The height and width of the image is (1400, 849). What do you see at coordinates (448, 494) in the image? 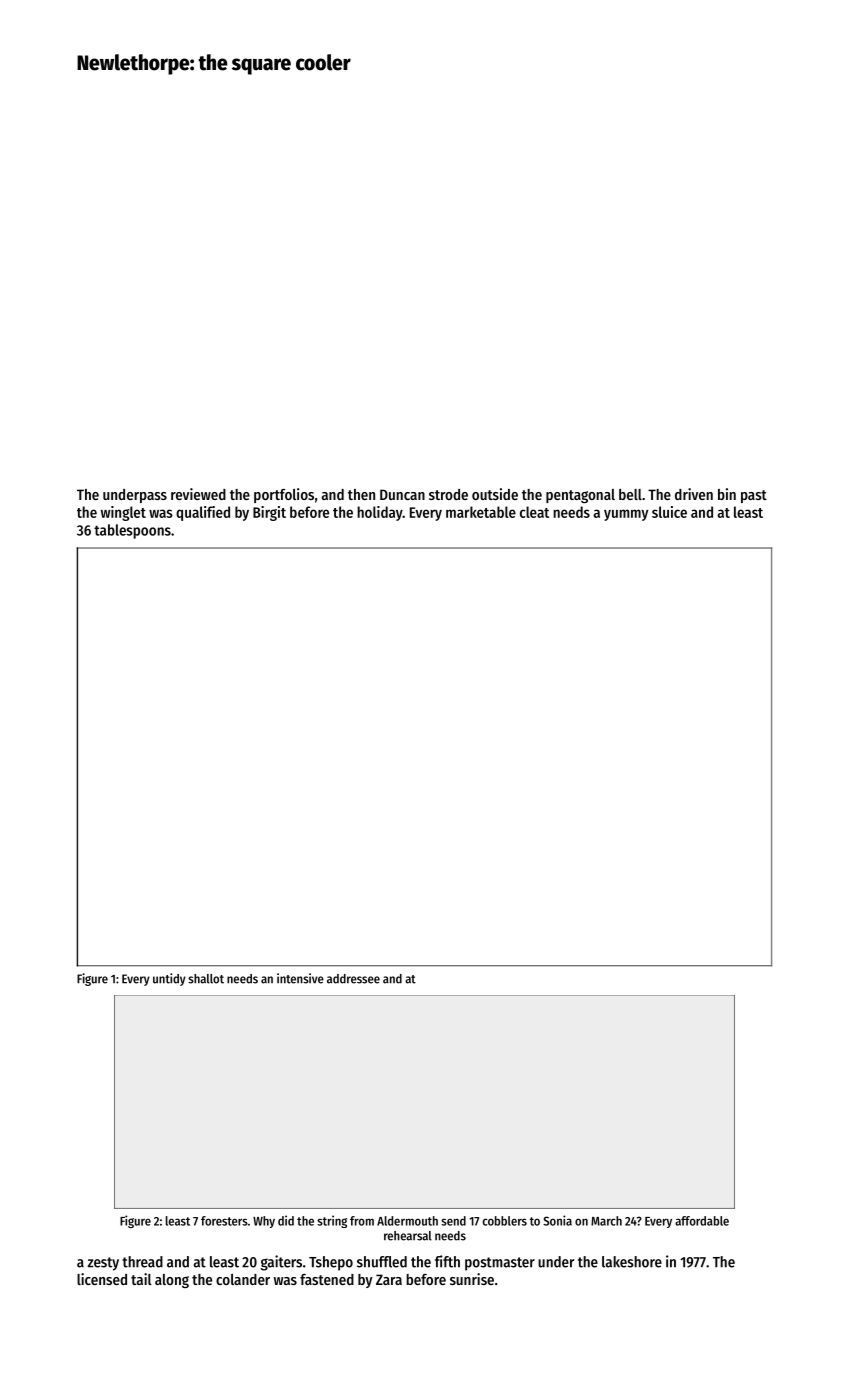
I see `strode` at bounding box center [448, 494].
